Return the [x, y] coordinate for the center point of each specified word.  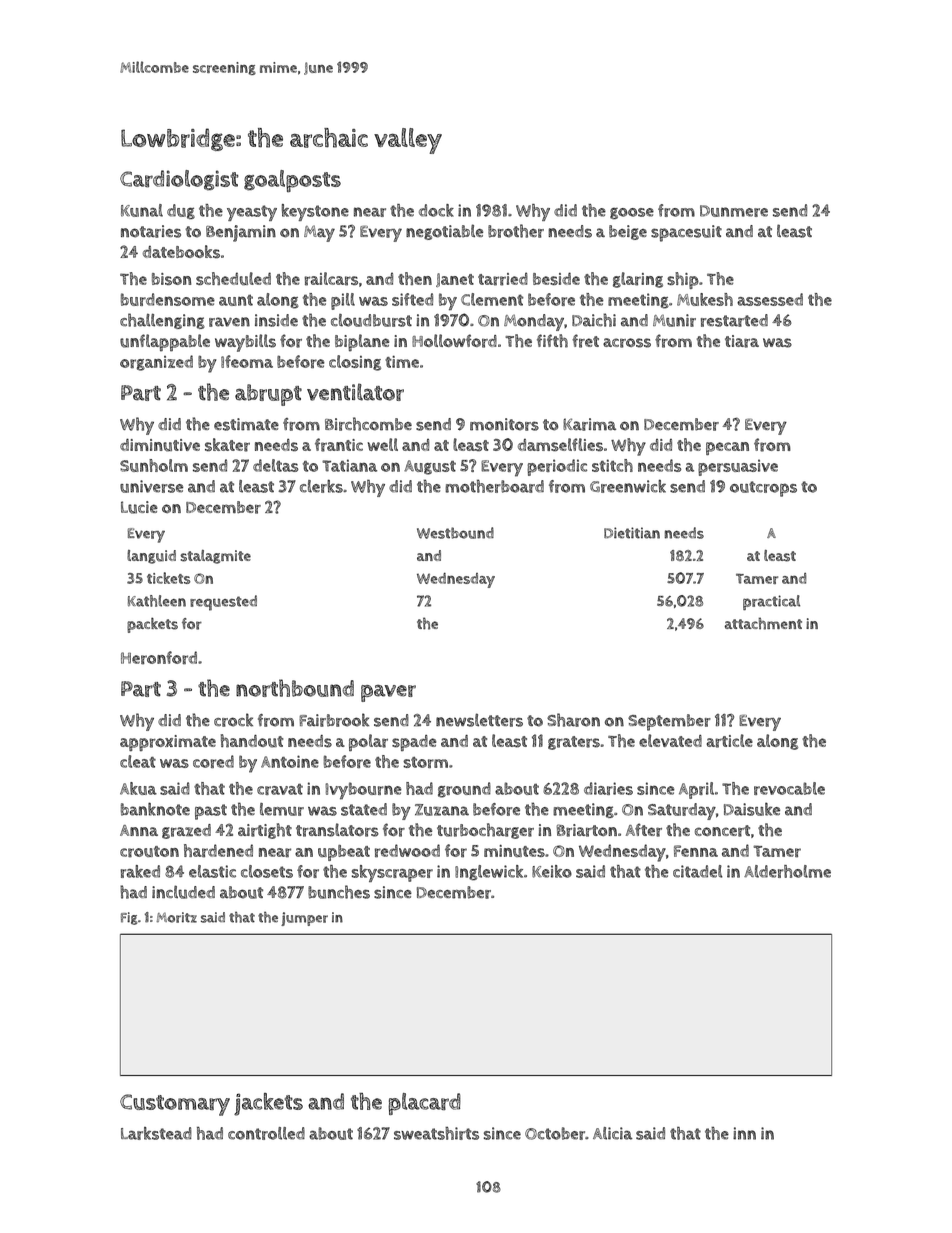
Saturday [682, 811]
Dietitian [632, 533]
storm [425, 762]
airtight [265, 831]
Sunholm [154, 465]
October [555, 1133]
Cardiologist [179, 180]
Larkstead [156, 1133]
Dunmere [734, 211]
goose [632, 214]
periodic [557, 467]
